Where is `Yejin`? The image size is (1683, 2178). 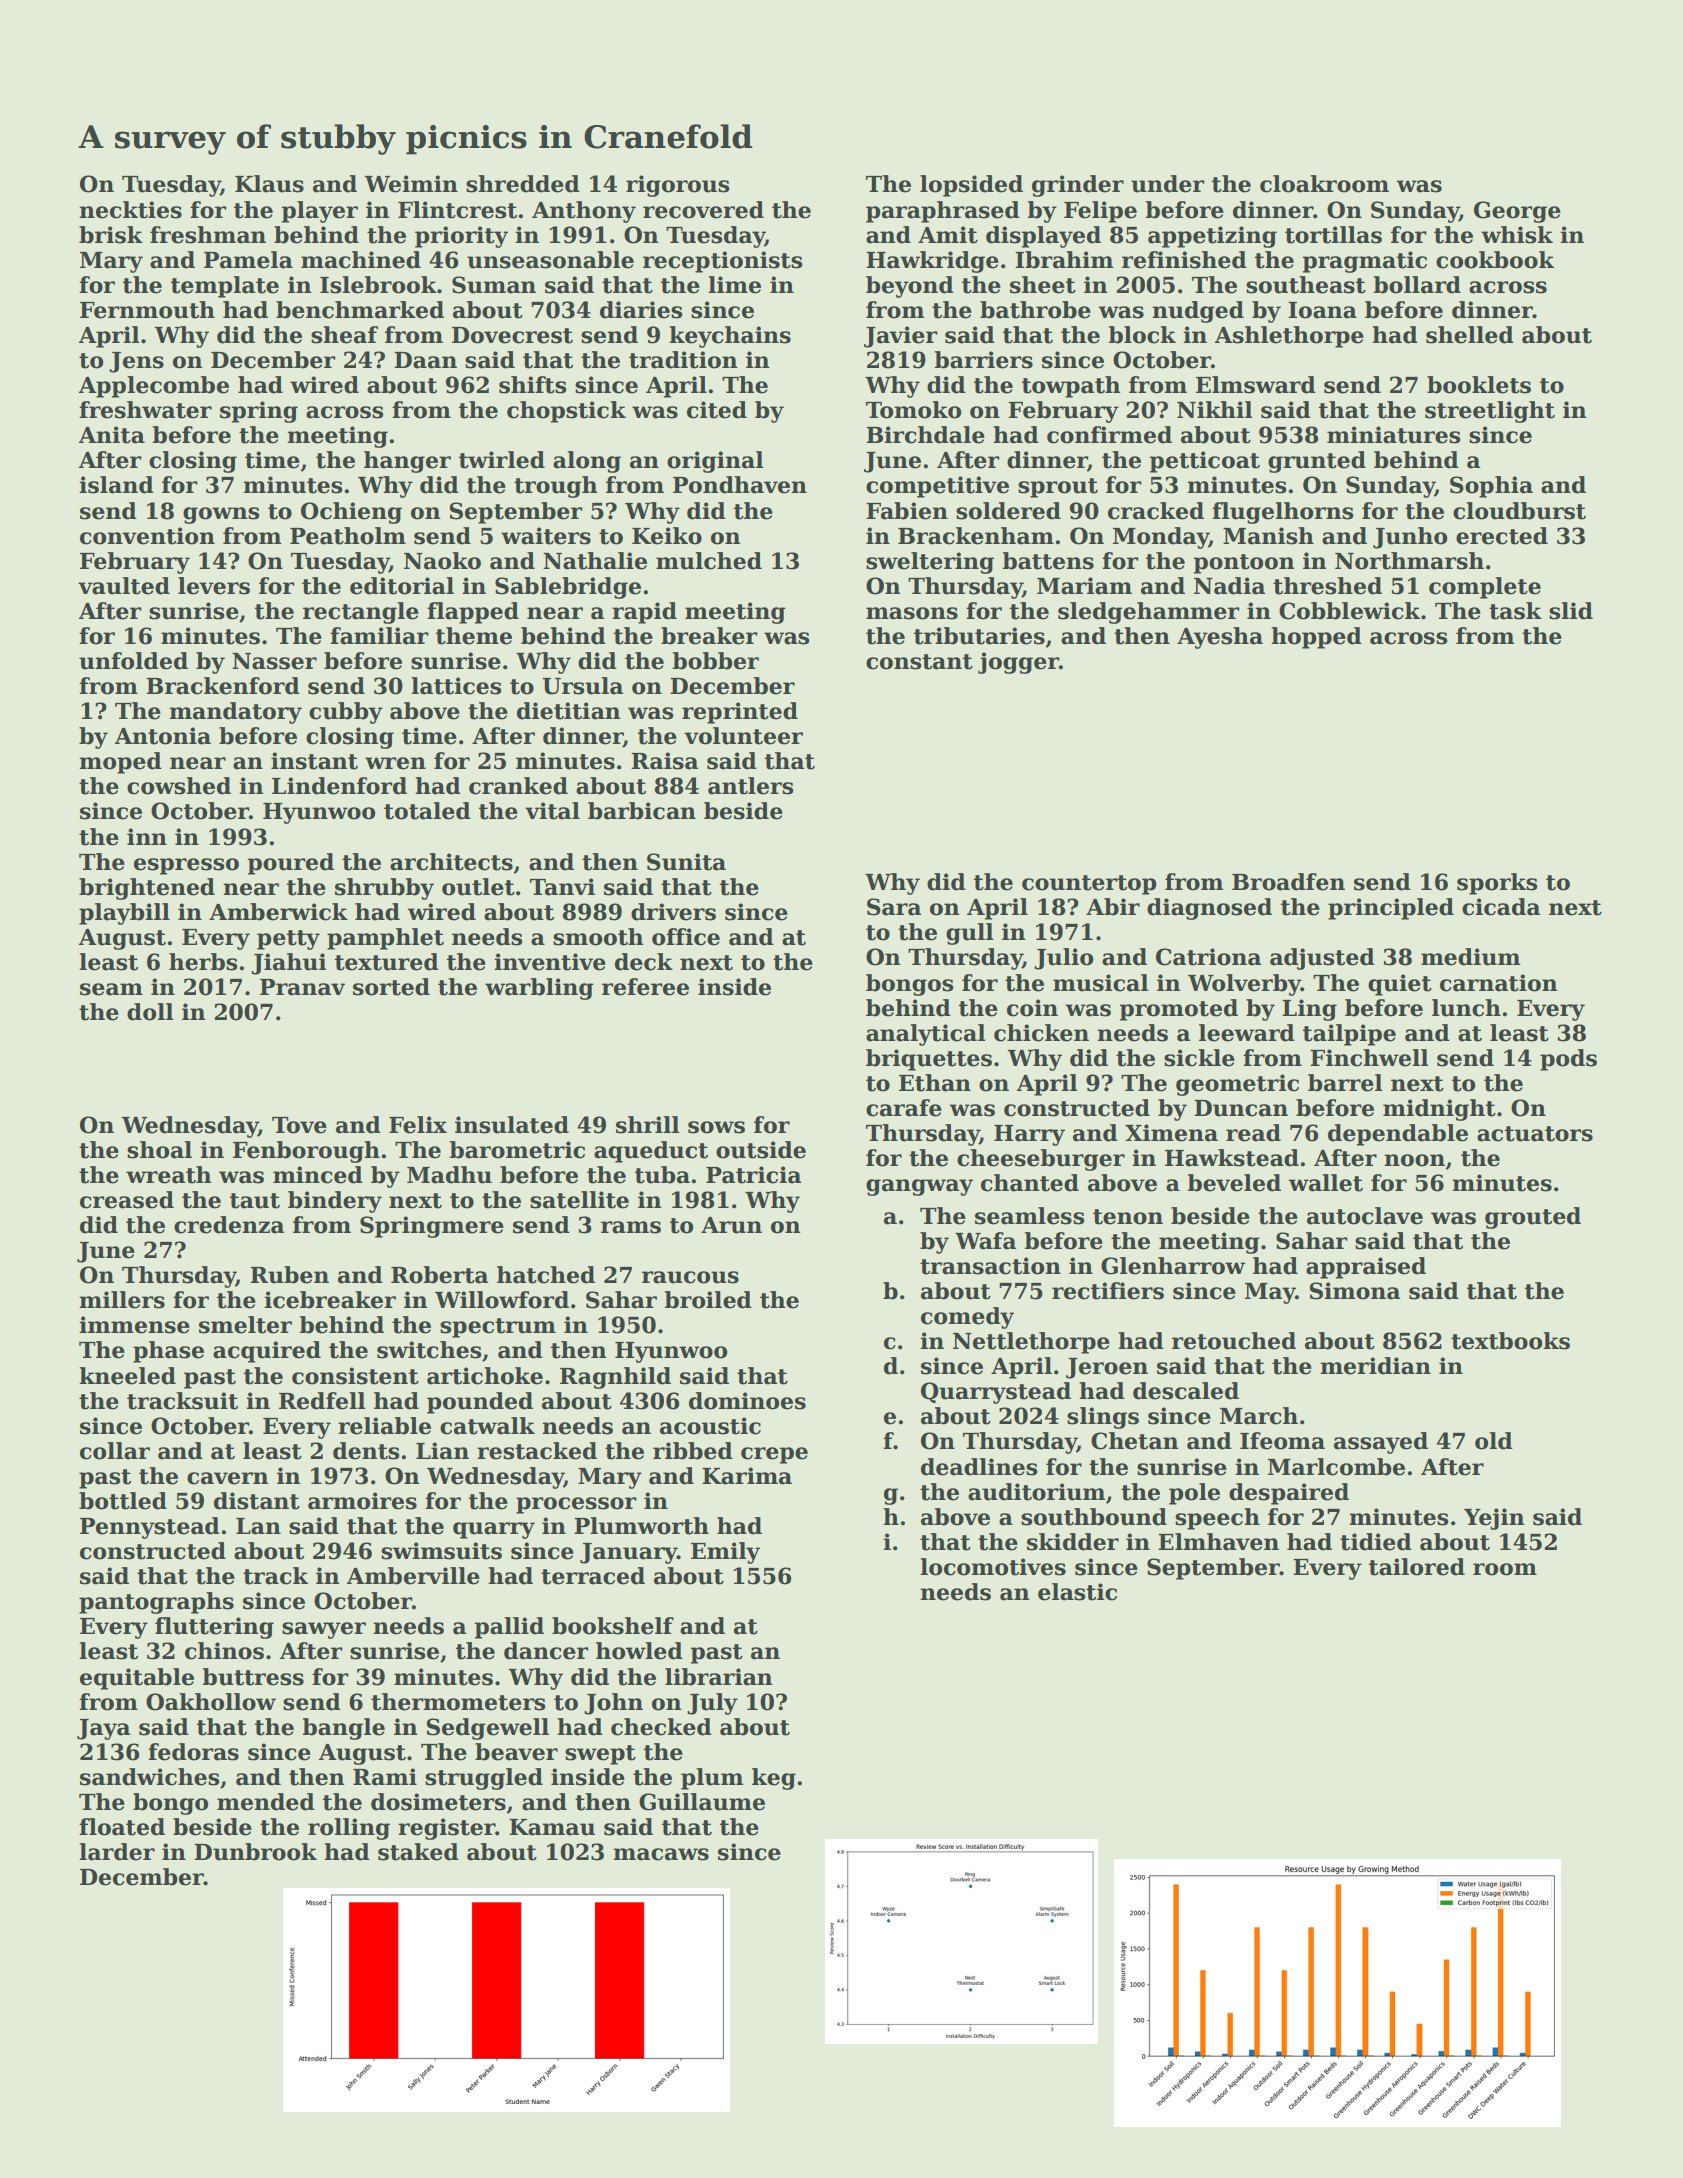 Yejin is located at coordinates (1494, 1519).
